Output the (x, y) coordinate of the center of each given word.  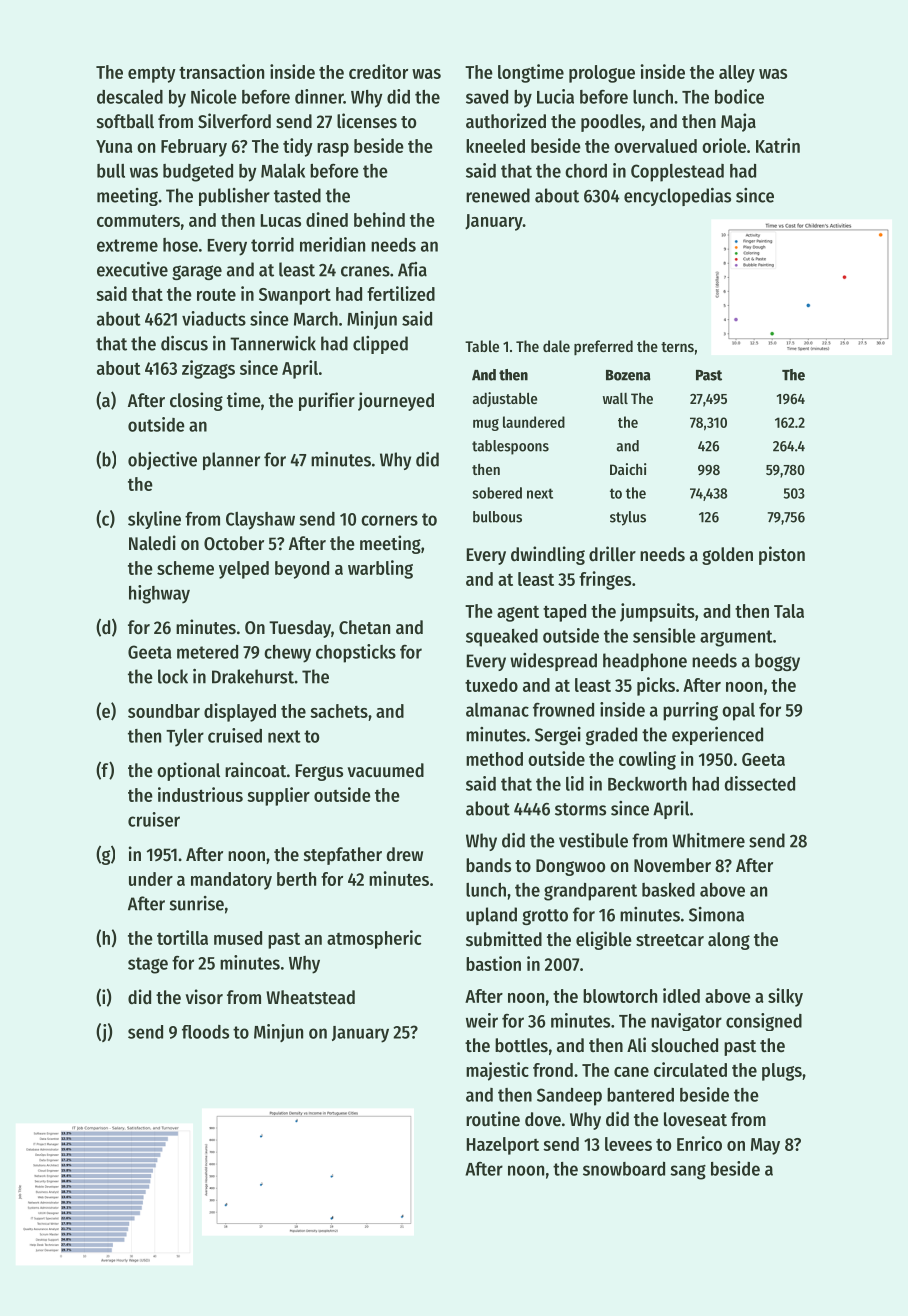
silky (785, 997)
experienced (717, 736)
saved (487, 97)
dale (556, 346)
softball (125, 121)
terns (677, 347)
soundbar (164, 711)
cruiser (154, 819)
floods (205, 1032)
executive (132, 269)
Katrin (778, 145)
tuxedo (491, 685)
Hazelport (503, 1146)
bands (488, 865)
